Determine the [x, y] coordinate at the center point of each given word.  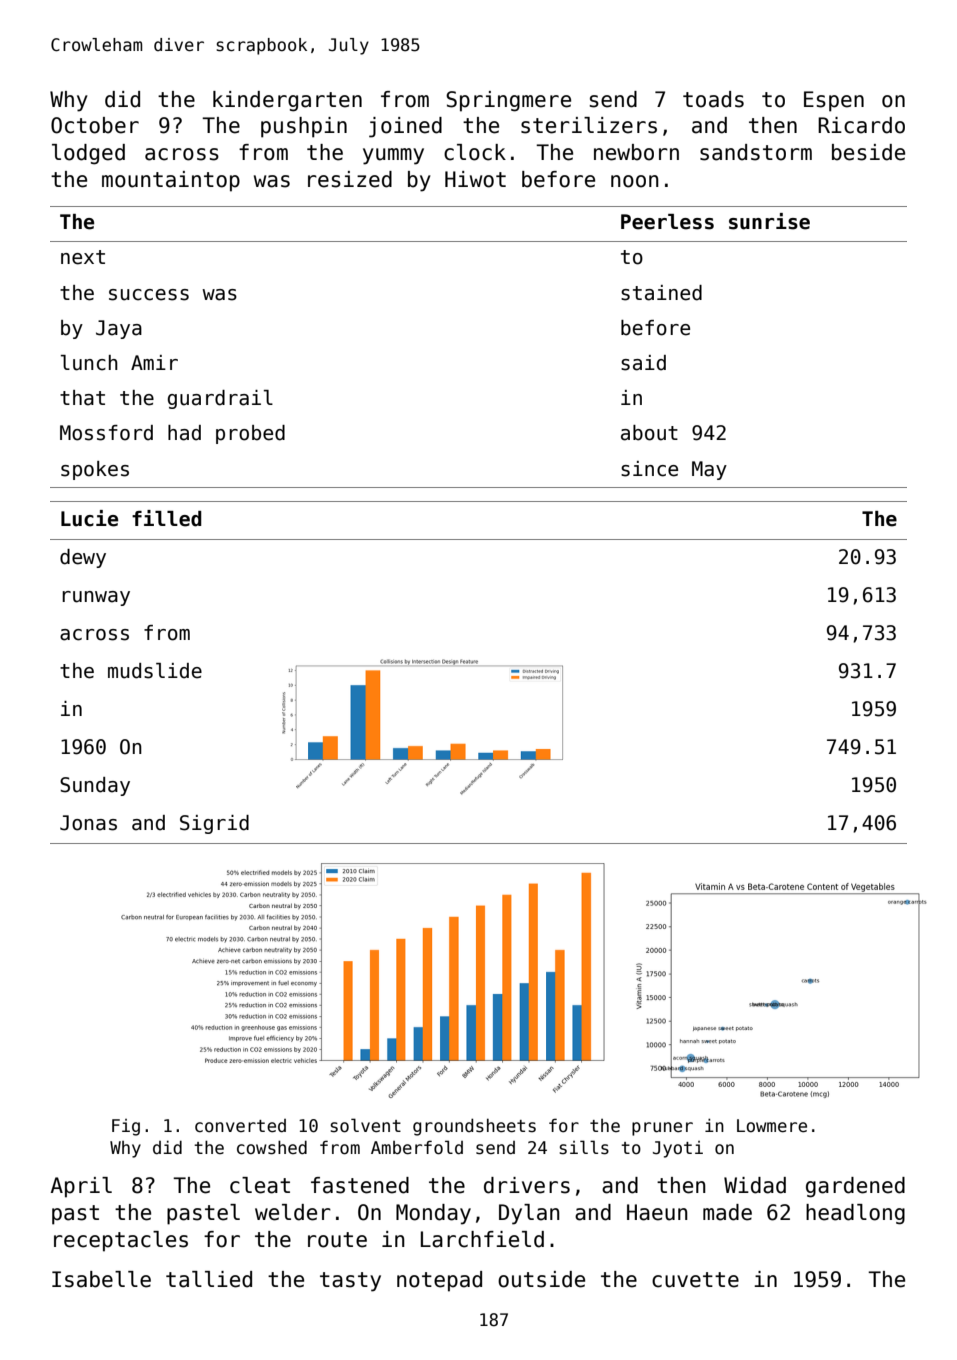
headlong [855, 1214]
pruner [662, 1129]
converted [240, 1126]
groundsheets [474, 1127]
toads [713, 99]
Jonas [88, 823]
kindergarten [287, 101]
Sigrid [214, 824]
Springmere [508, 101]
